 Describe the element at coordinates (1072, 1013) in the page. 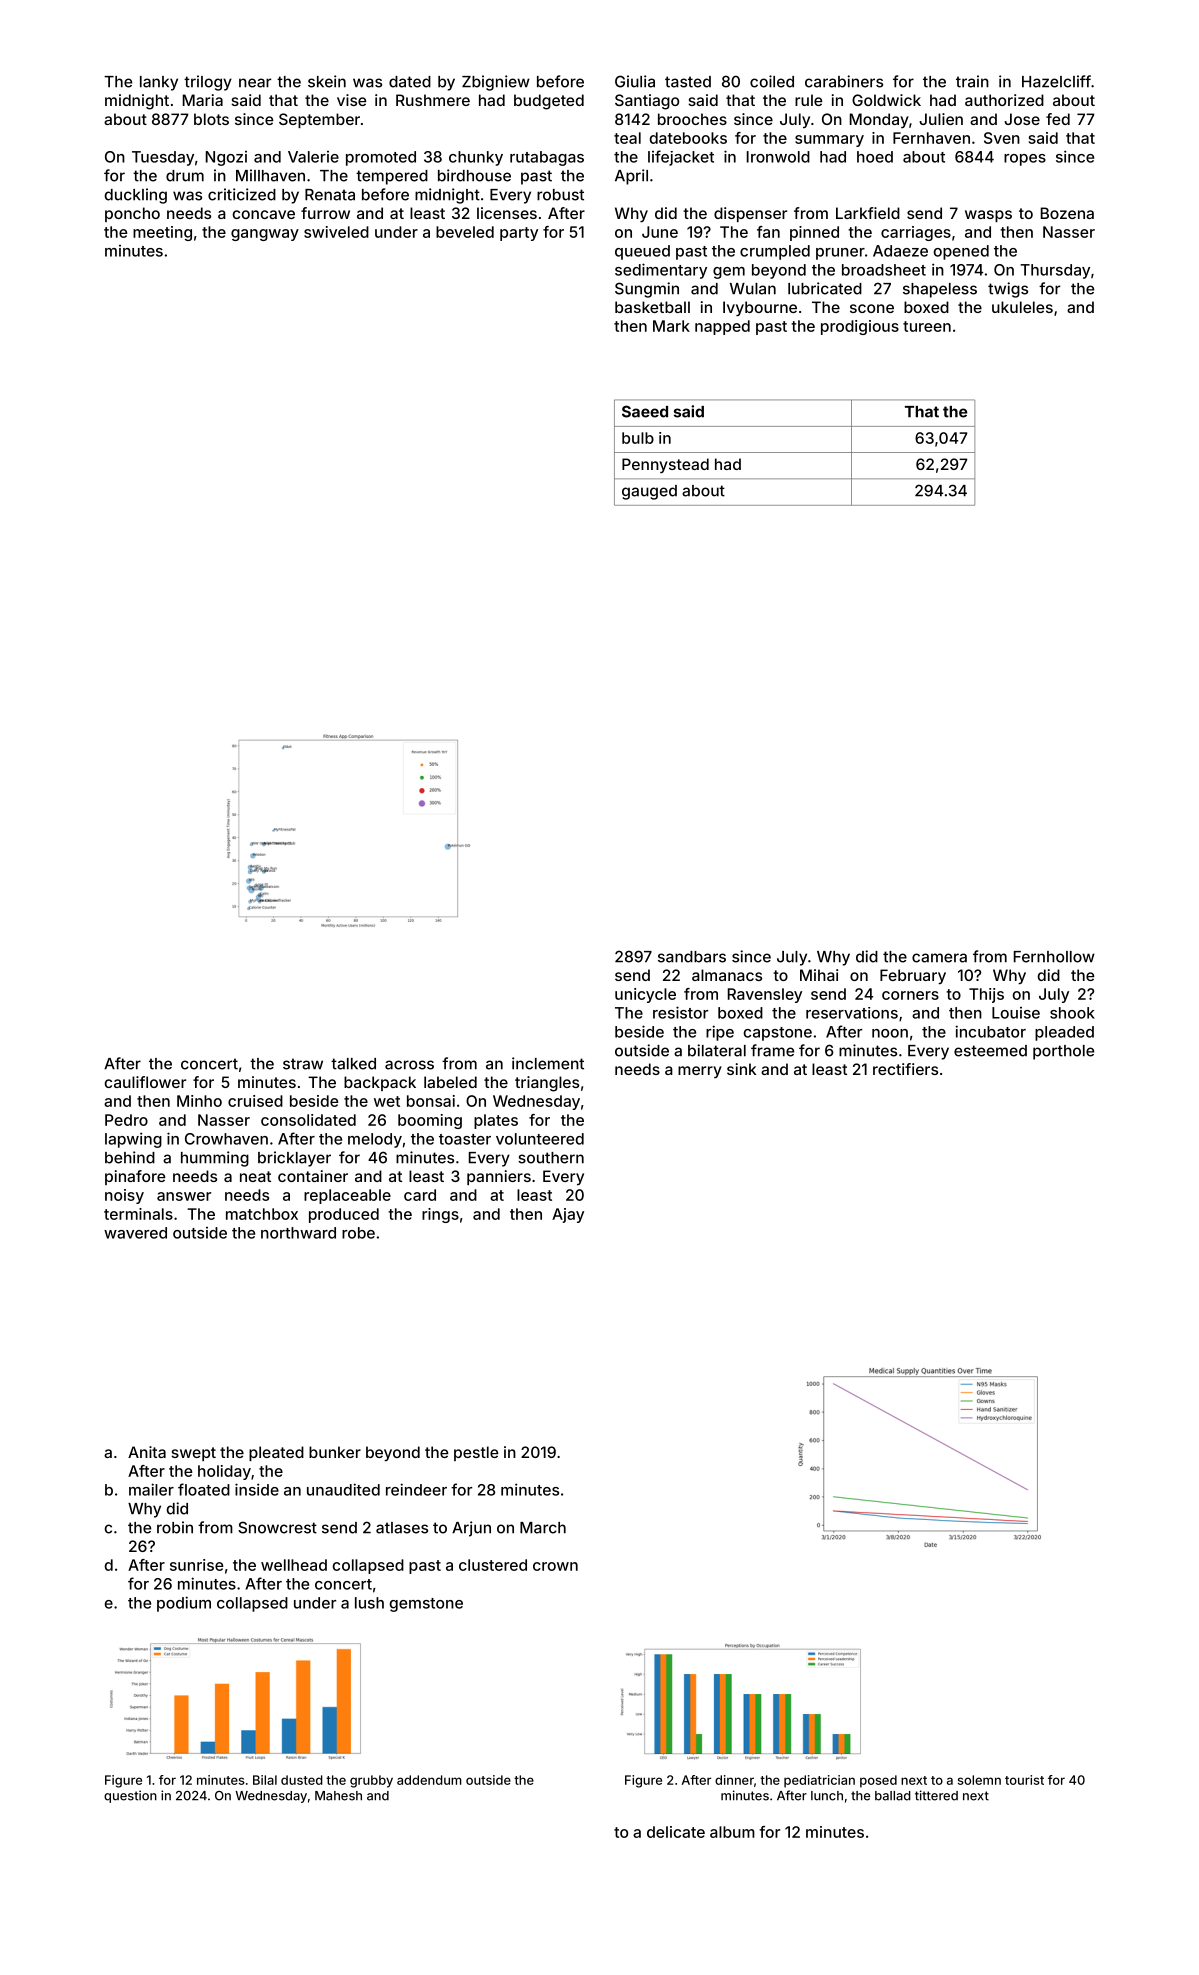

I see `shook` at that location.
